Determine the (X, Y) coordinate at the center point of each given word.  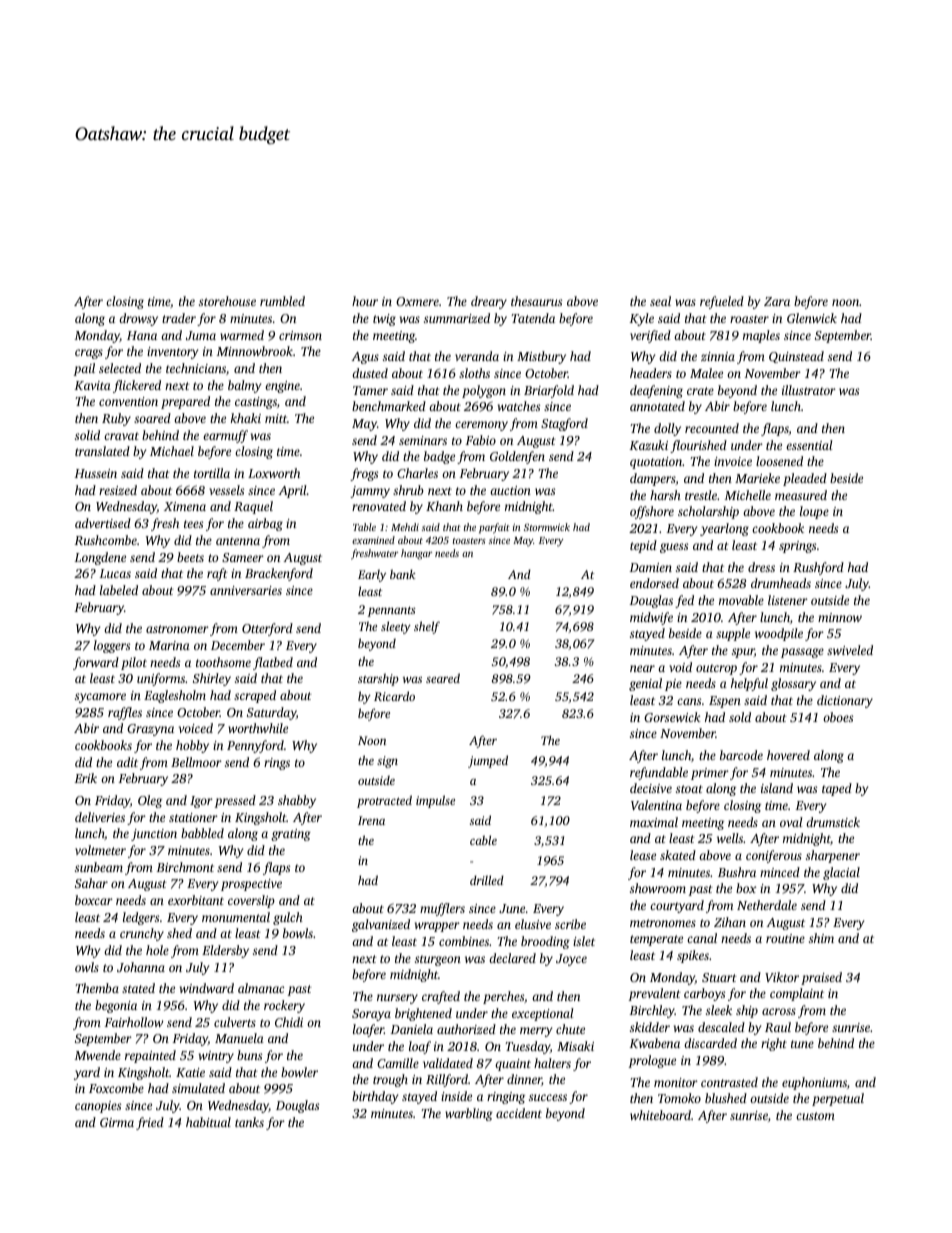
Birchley (652, 1011)
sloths (474, 373)
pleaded (805, 479)
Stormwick (547, 527)
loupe (814, 512)
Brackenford (279, 574)
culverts (235, 1022)
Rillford (447, 1080)
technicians (196, 368)
